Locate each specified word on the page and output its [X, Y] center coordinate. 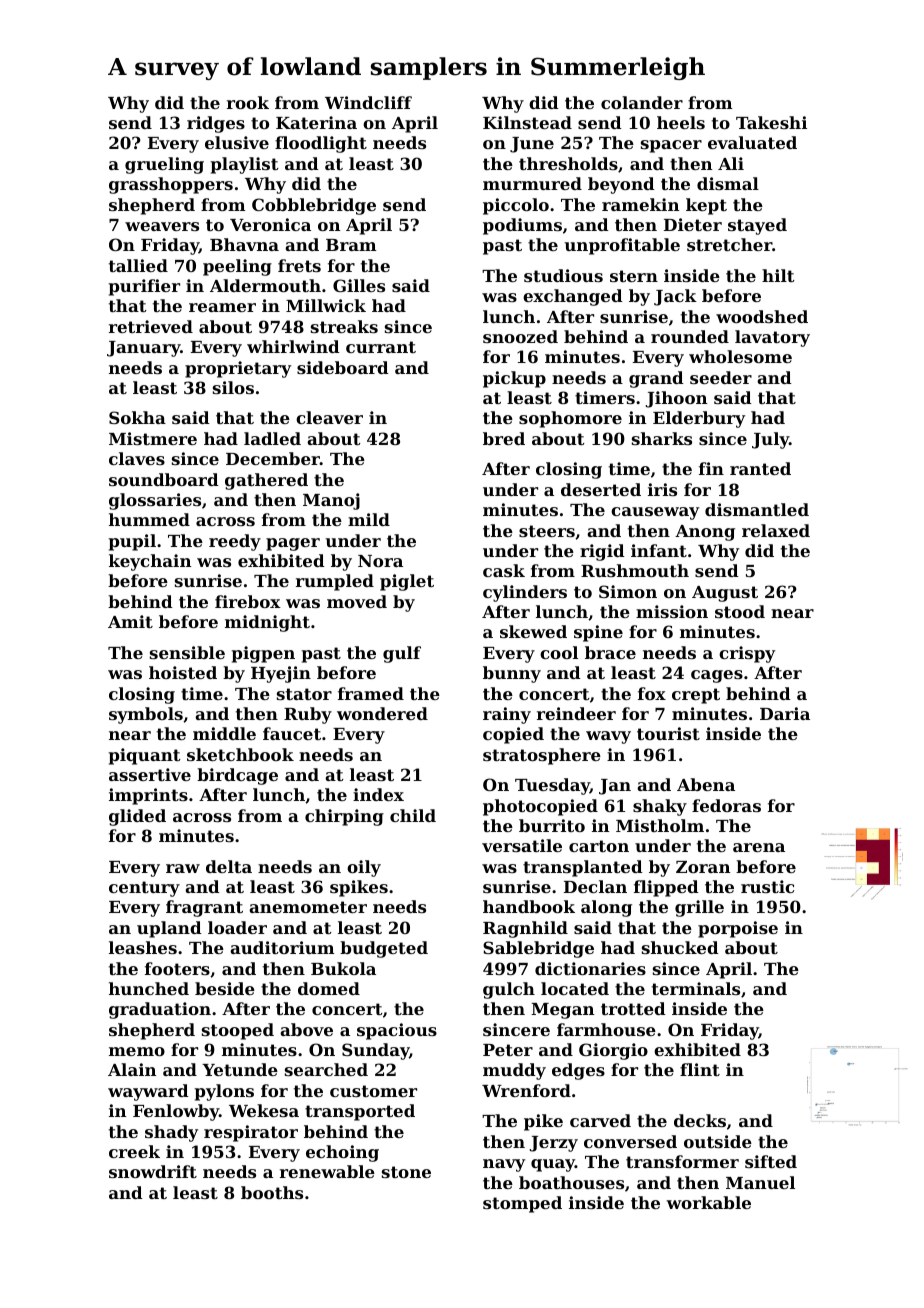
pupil [132, 542]
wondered [382, 713]
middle [224, 733]
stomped [522, 1204]
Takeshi [771, 122]
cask [504, 570]
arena [759, 847]
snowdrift [153, 1171]
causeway [655, 513]
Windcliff [368, 102]
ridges [216, 124]
